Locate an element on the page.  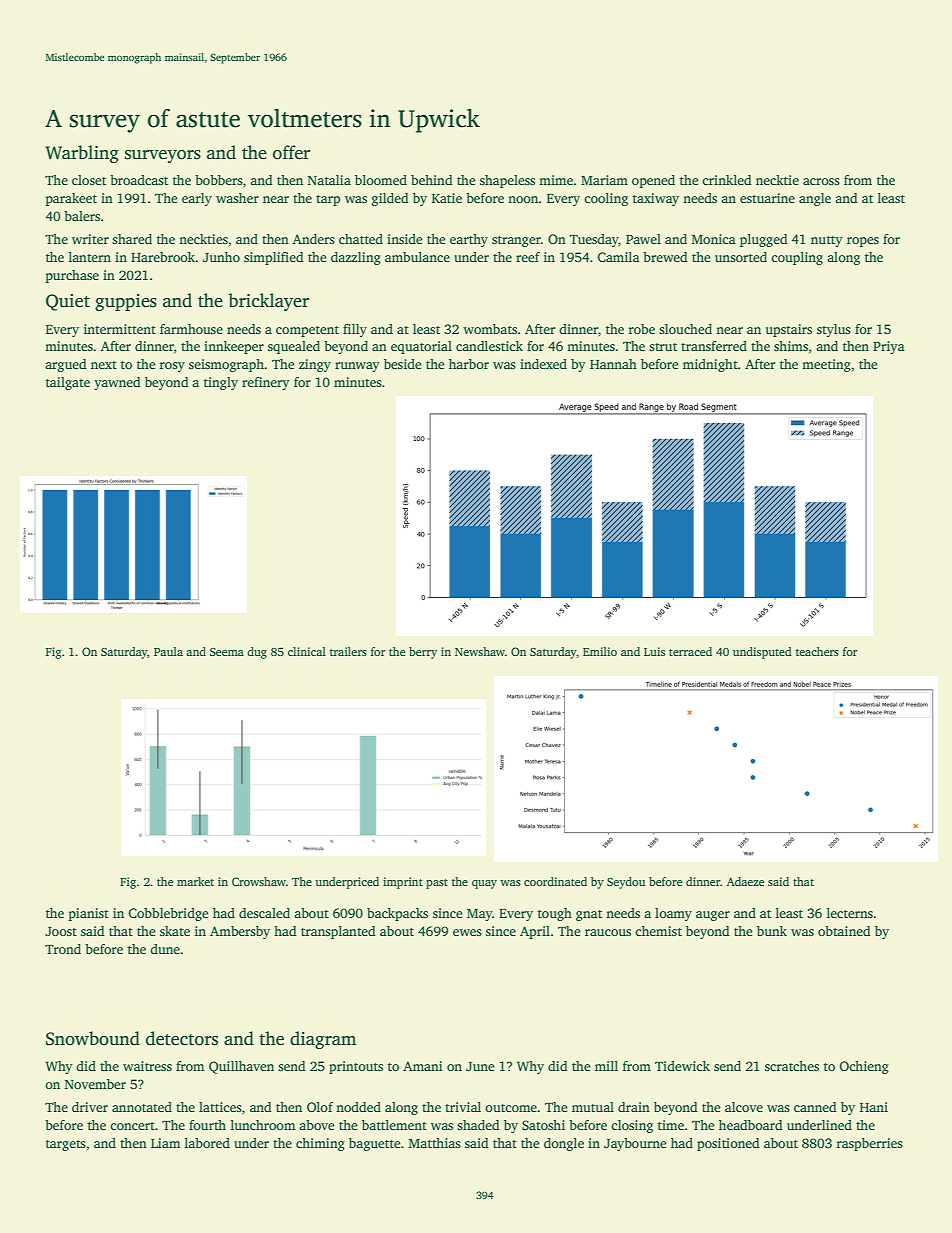
Adaeze is located at coordinates (745, 881).
